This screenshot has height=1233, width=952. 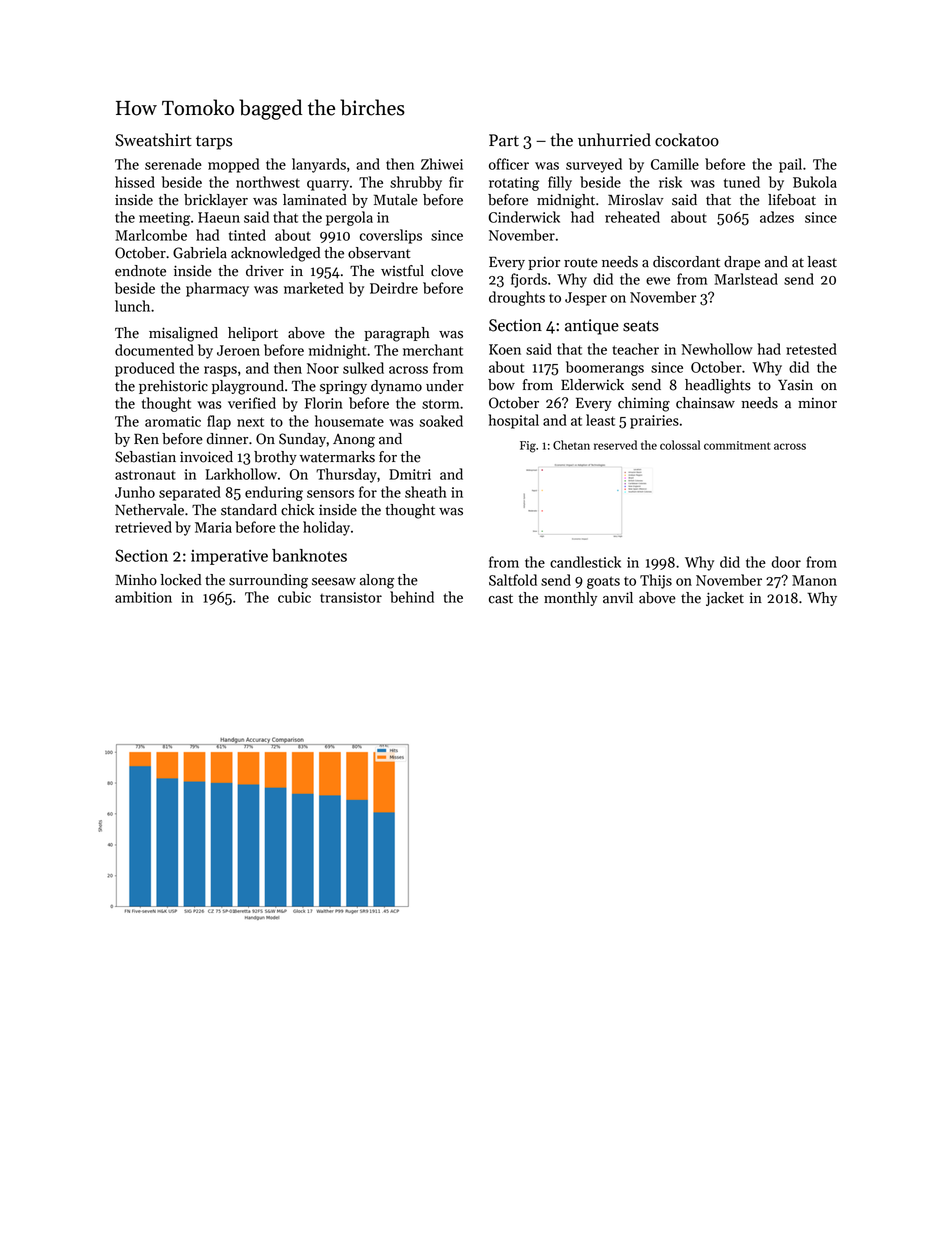 What do you see at coordinates (183, 334) in the screenshot?
I see `misaligned` at bounding box center [183, 334].
